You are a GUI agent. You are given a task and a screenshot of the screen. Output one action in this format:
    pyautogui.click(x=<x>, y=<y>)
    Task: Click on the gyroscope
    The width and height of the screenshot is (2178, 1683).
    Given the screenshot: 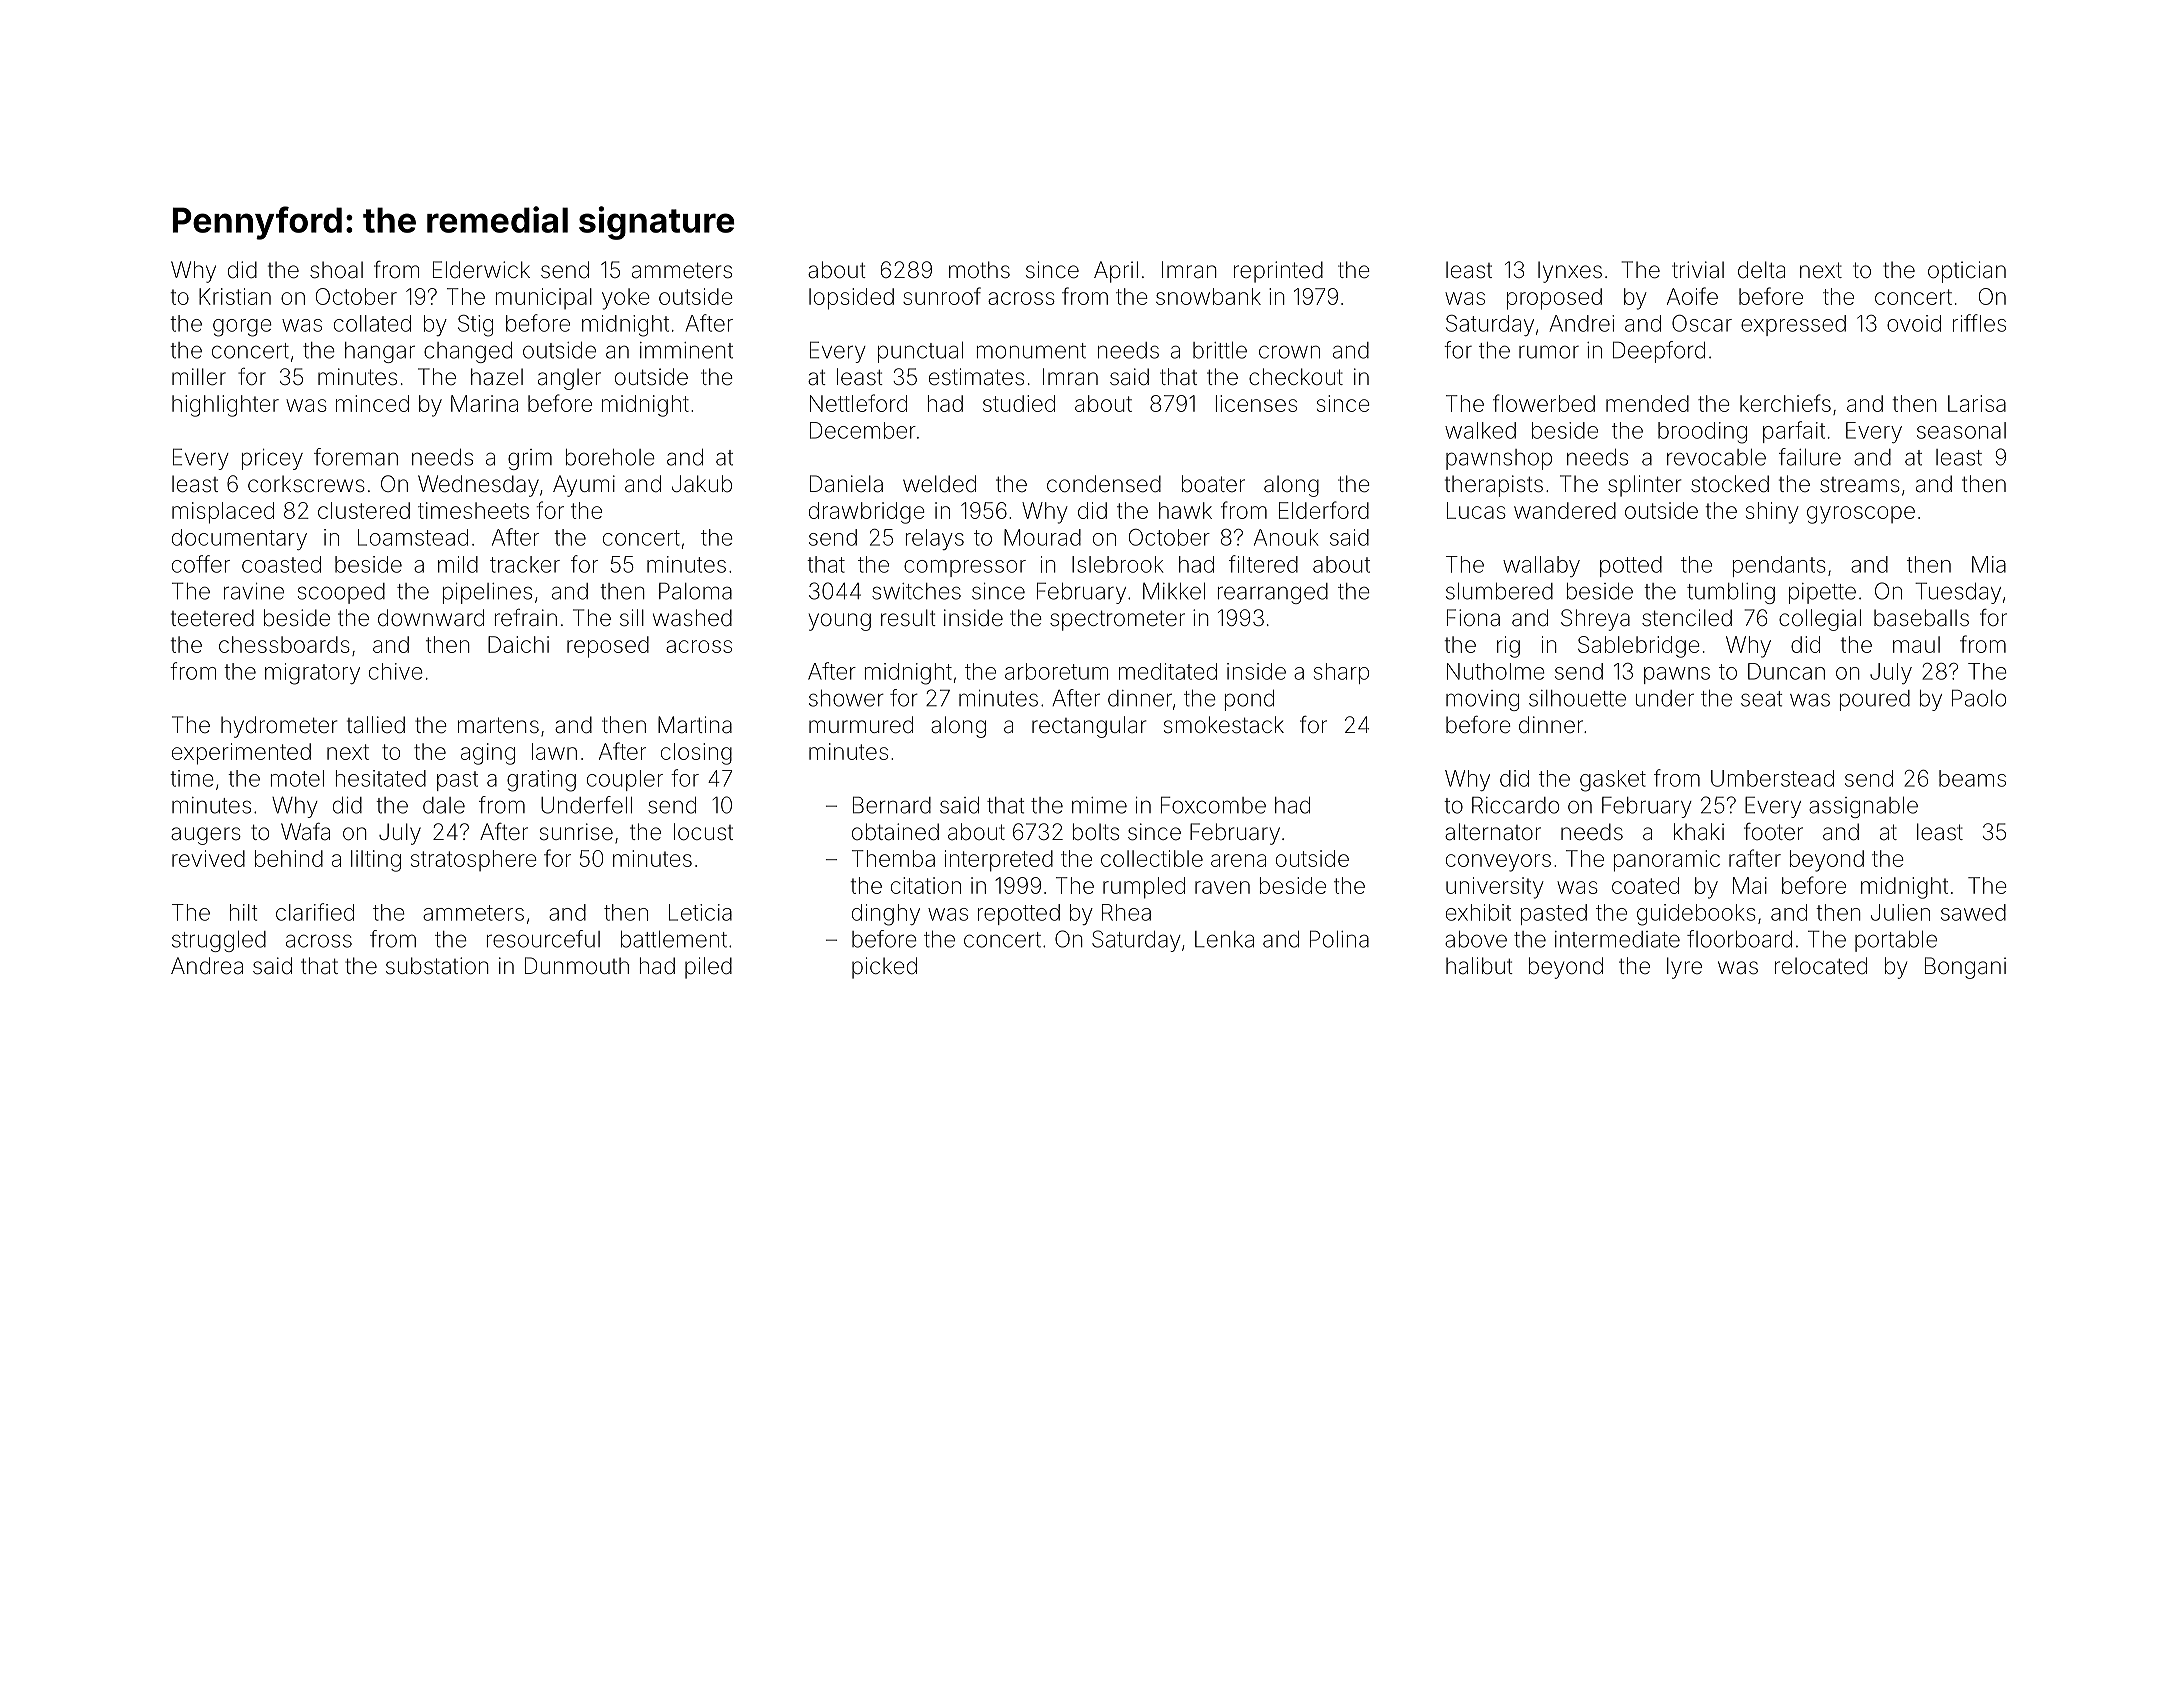 What is the action you would take?
    pyautogui.click(x=1861, y=515)
